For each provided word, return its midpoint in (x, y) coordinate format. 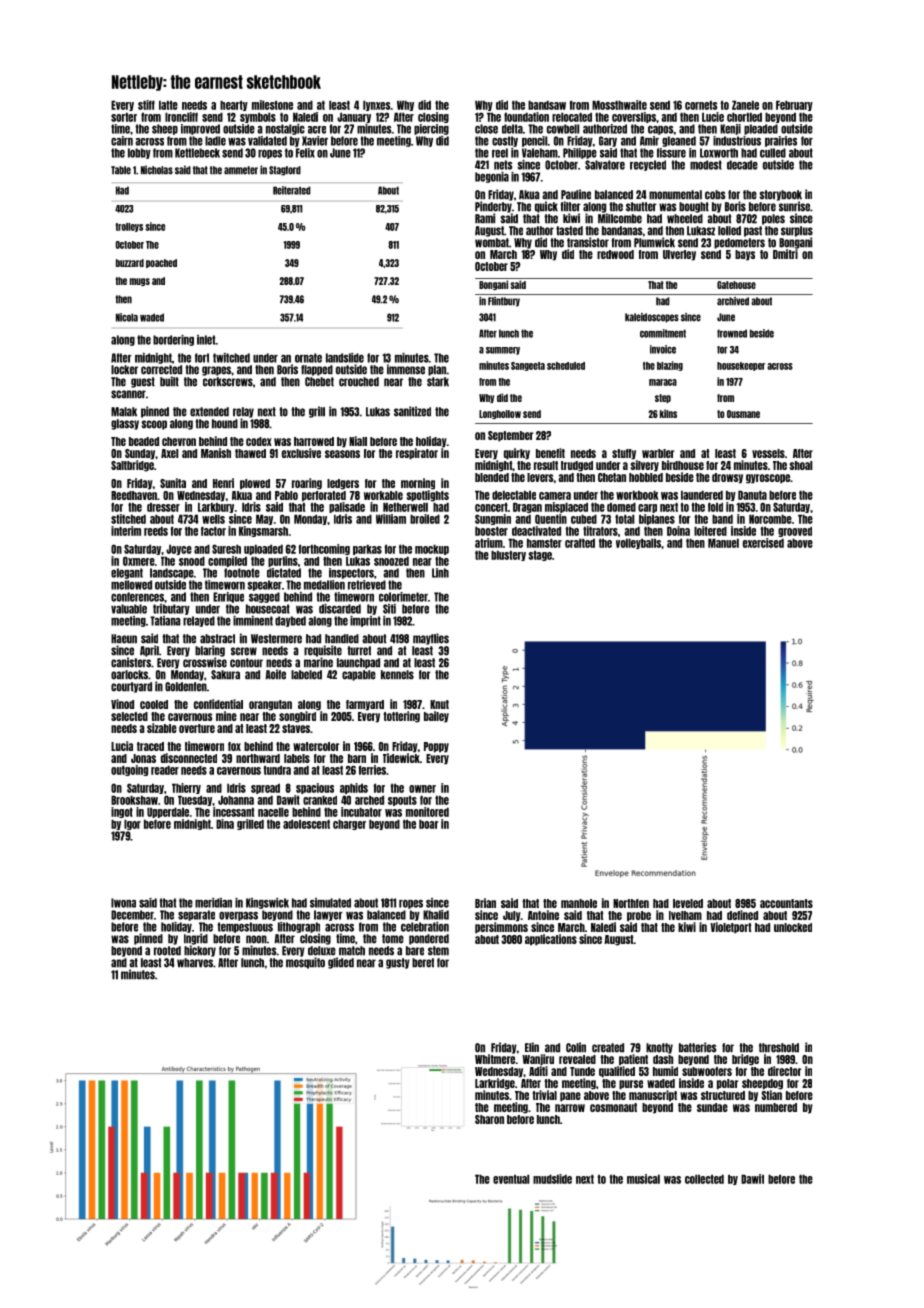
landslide (345, 358)
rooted (167, 951)
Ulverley (679, 255)
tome (393, 939)
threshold (779, 1048)
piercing (431, 129)
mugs (140, 282)
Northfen (631, 903)
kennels (397, 675)
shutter (641, 207)
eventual (511, 1179)
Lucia (122, 746)
